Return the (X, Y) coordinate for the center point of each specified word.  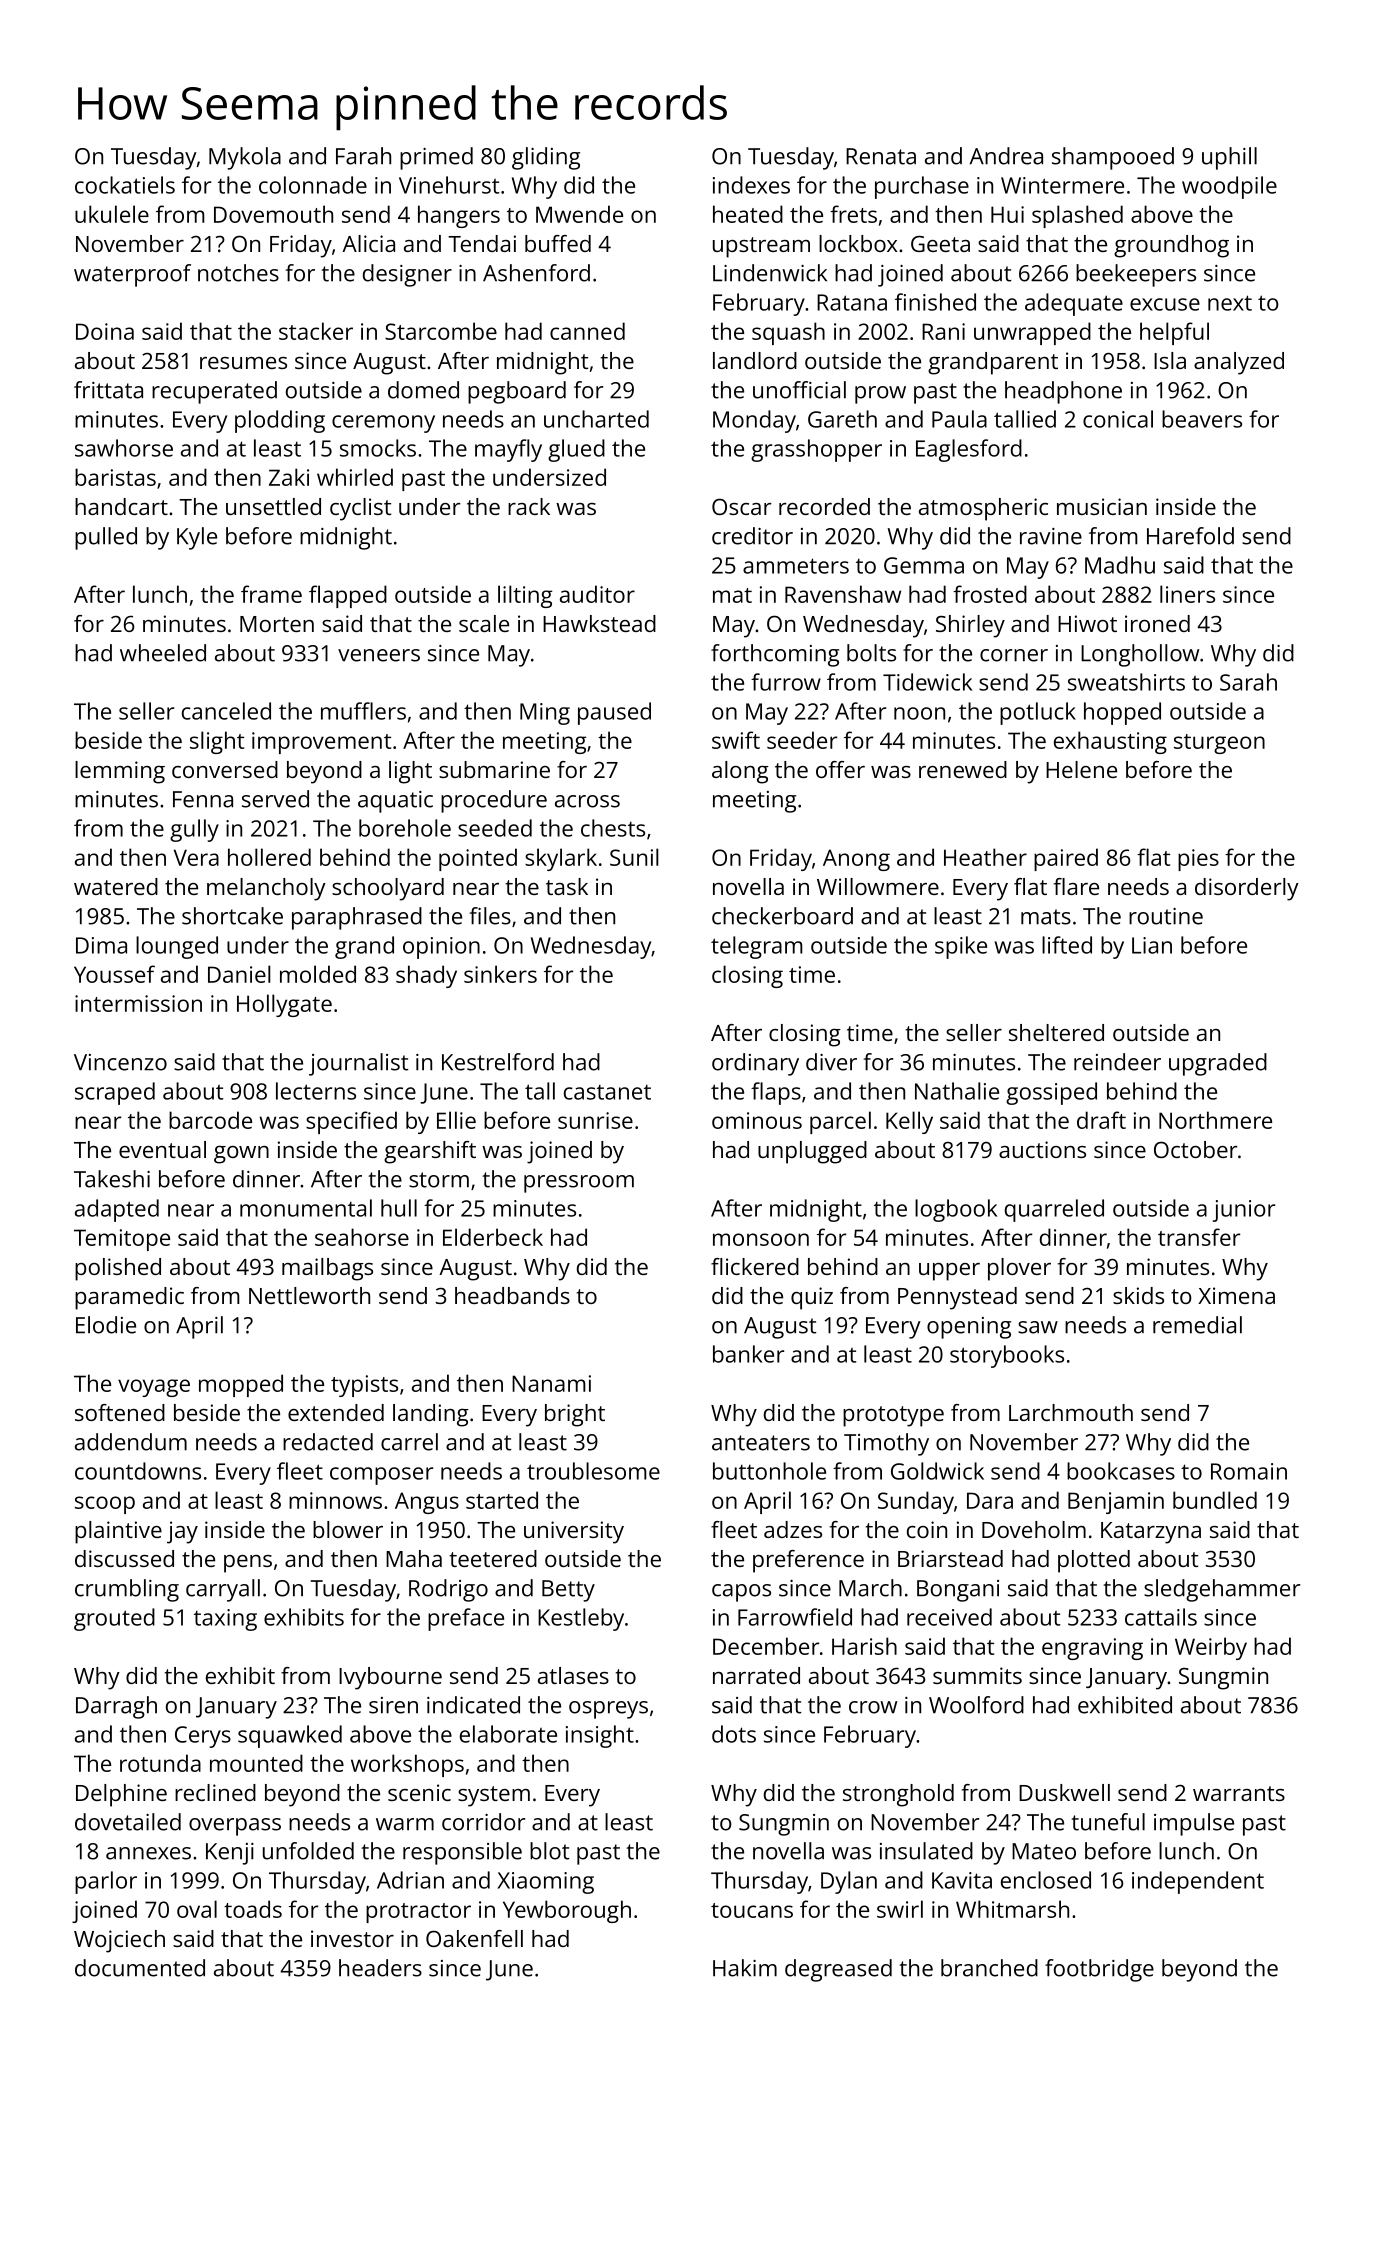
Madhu (1120, 565)
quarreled (1054, 1210)
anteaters (761, 1443)
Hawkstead (599, 623)
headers (380, 1968)
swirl (900, 1909)
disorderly (1247, 889)
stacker (316, 331)
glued (576, 450)
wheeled (163, 653)
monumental (306, 1208)
